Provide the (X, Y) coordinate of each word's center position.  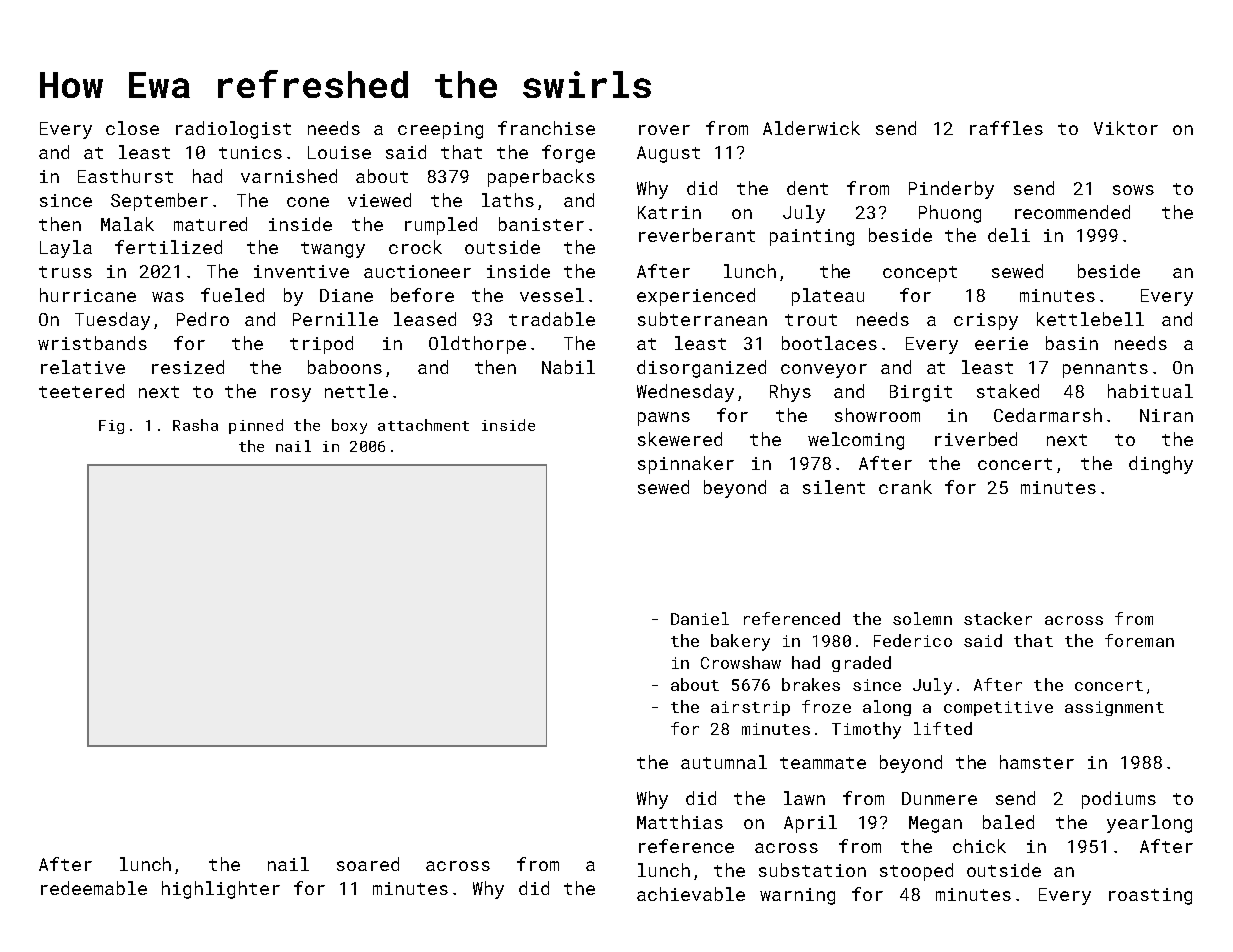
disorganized (701, 369)
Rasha (195, 425)
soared (368, 864)
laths (508, 200)
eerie (1001, 343)
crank (905, 487)
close (132, 128)
